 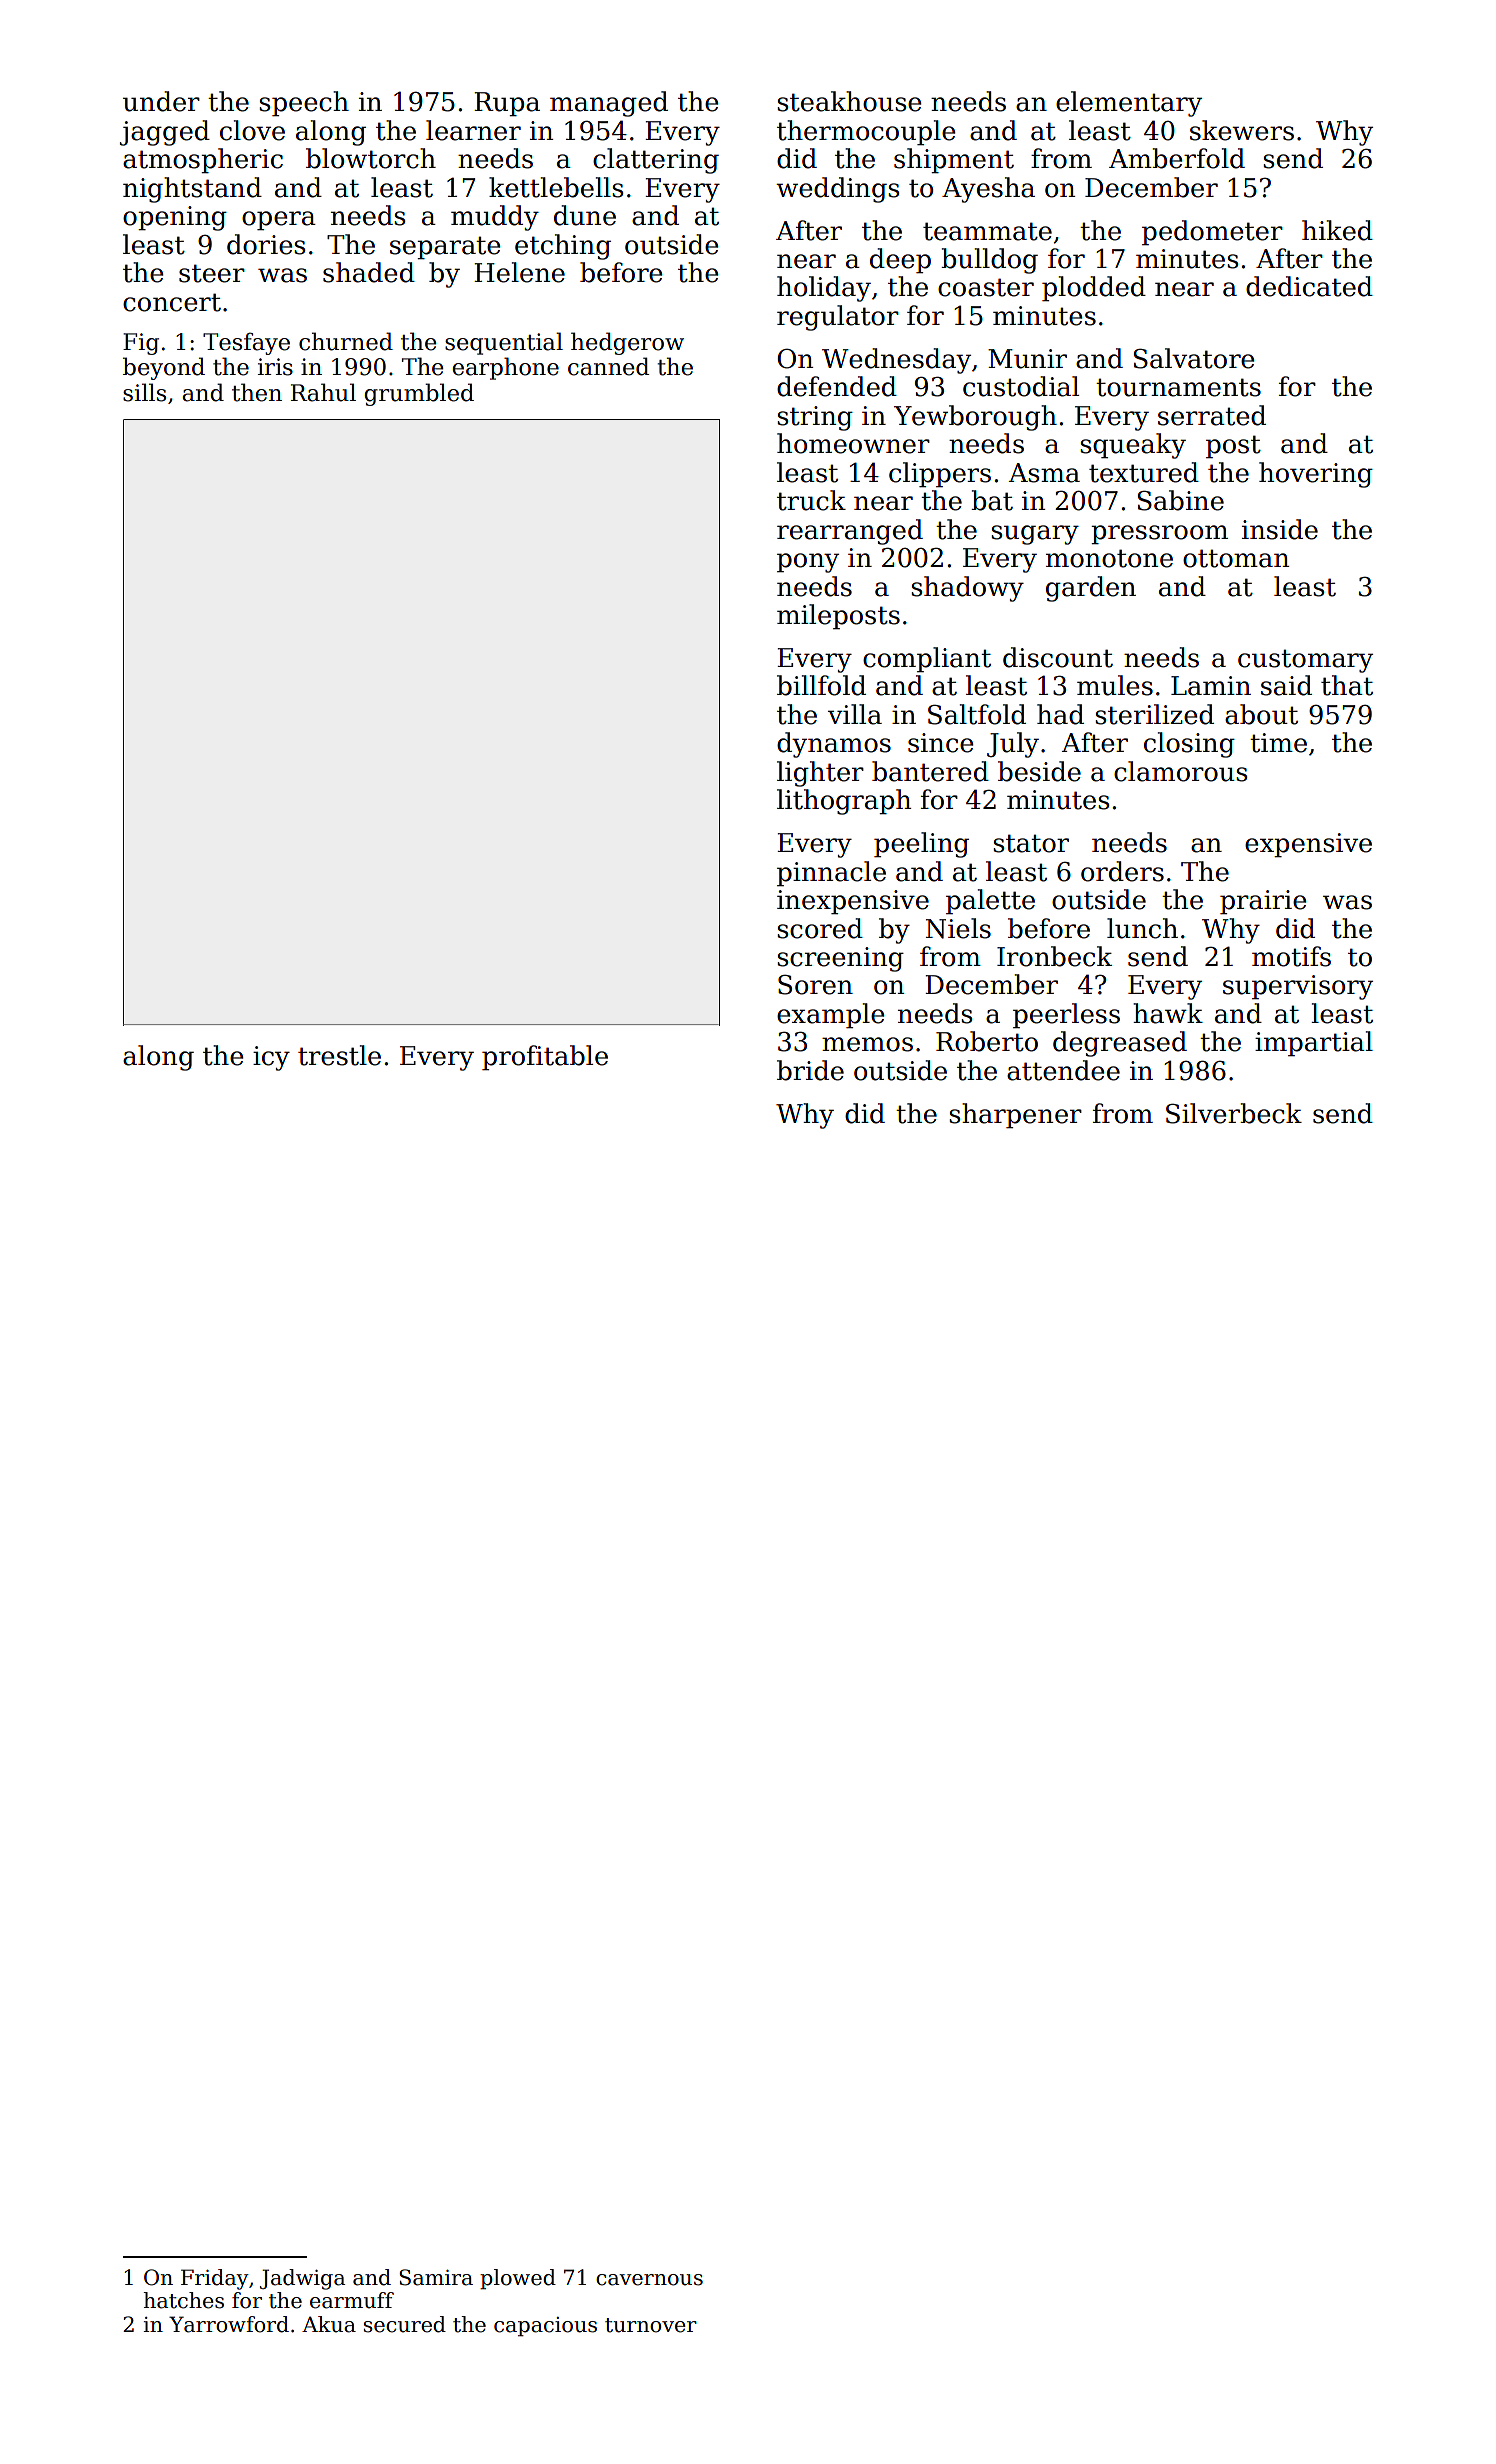 What do you see at coordinates (810, 1070) in the page?
I see `bride` at bounding box center [810, 1070].
